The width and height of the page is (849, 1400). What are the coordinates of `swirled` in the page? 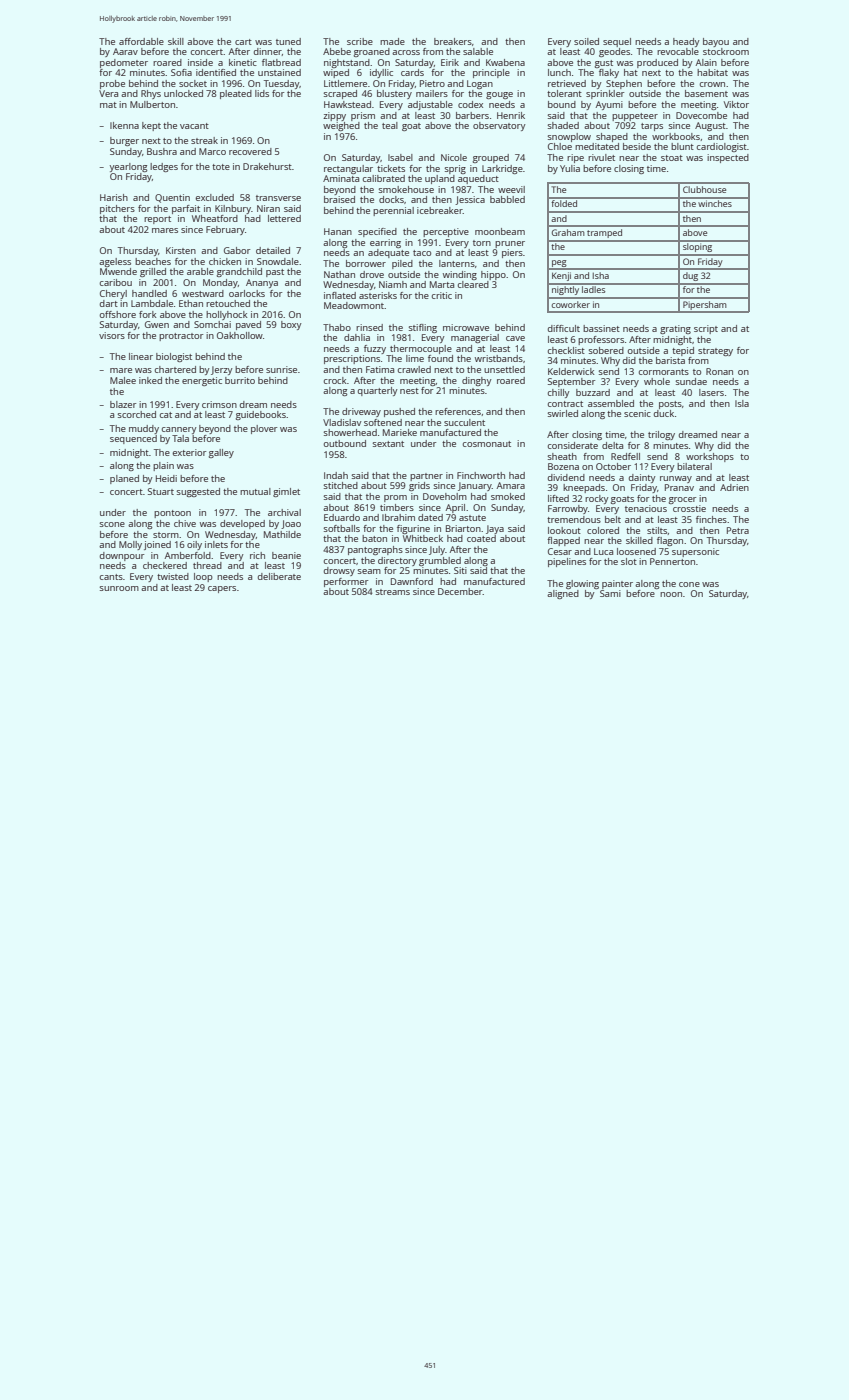 It's located at (563, 413).
